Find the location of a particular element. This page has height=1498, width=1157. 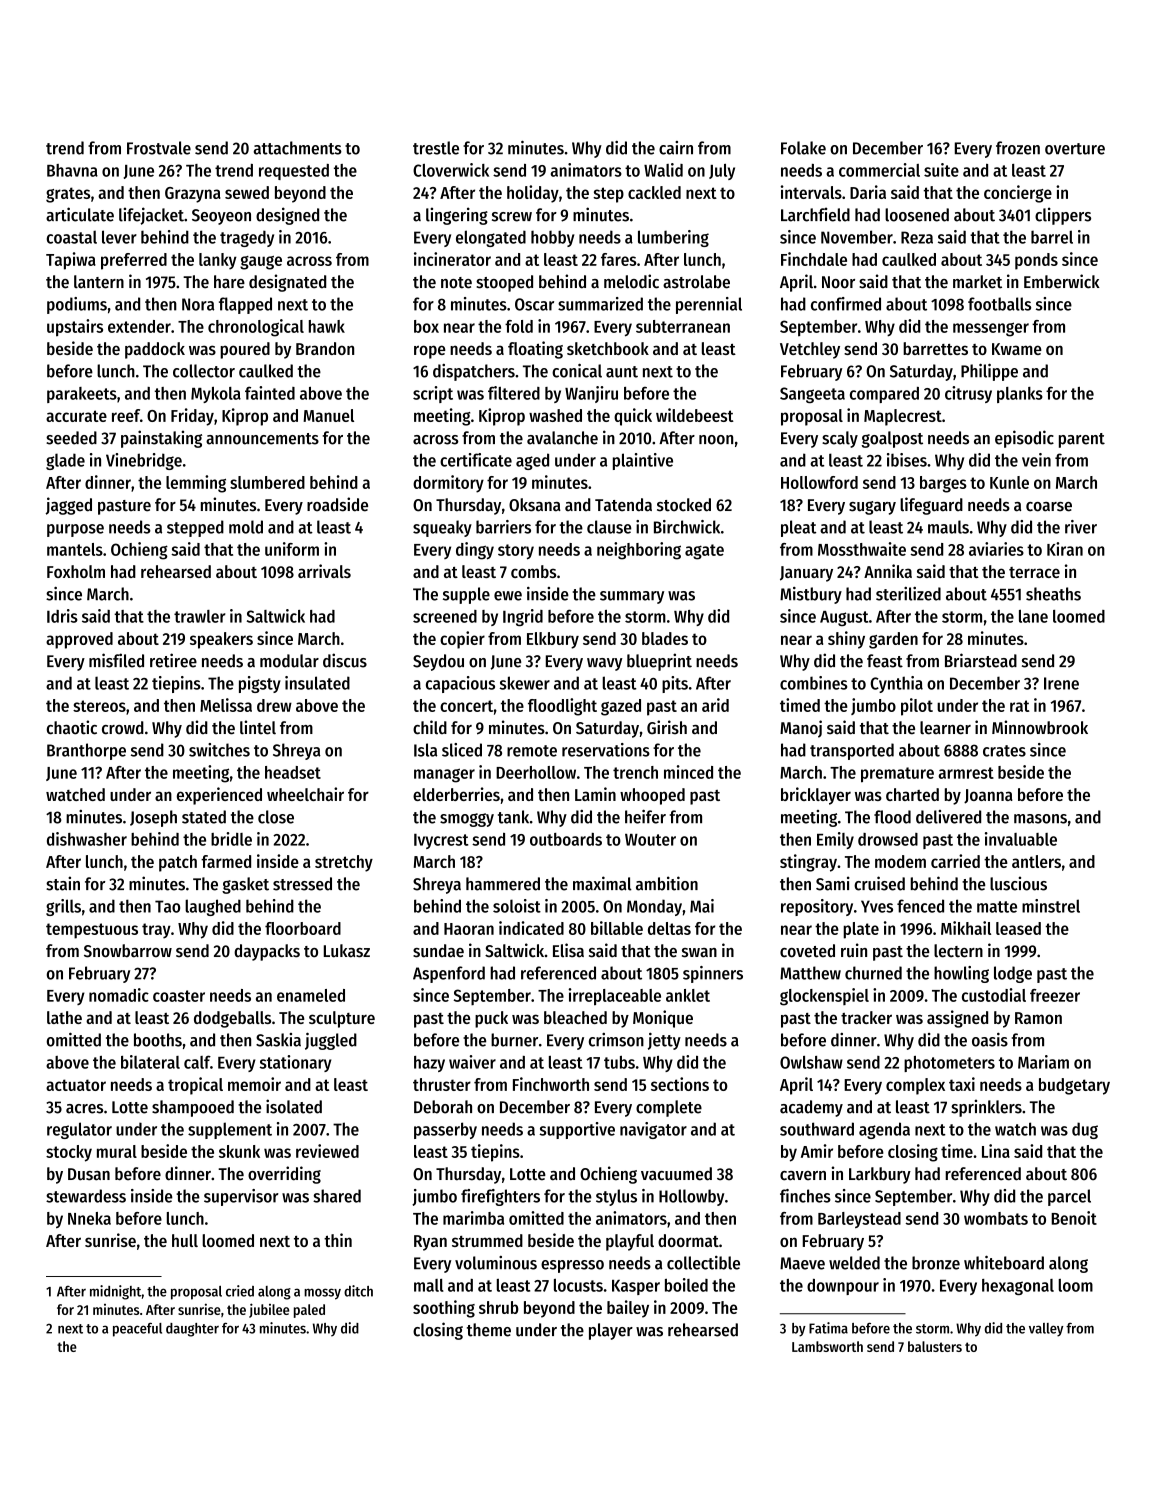

frozen is located at coordinates (1018, 148).
